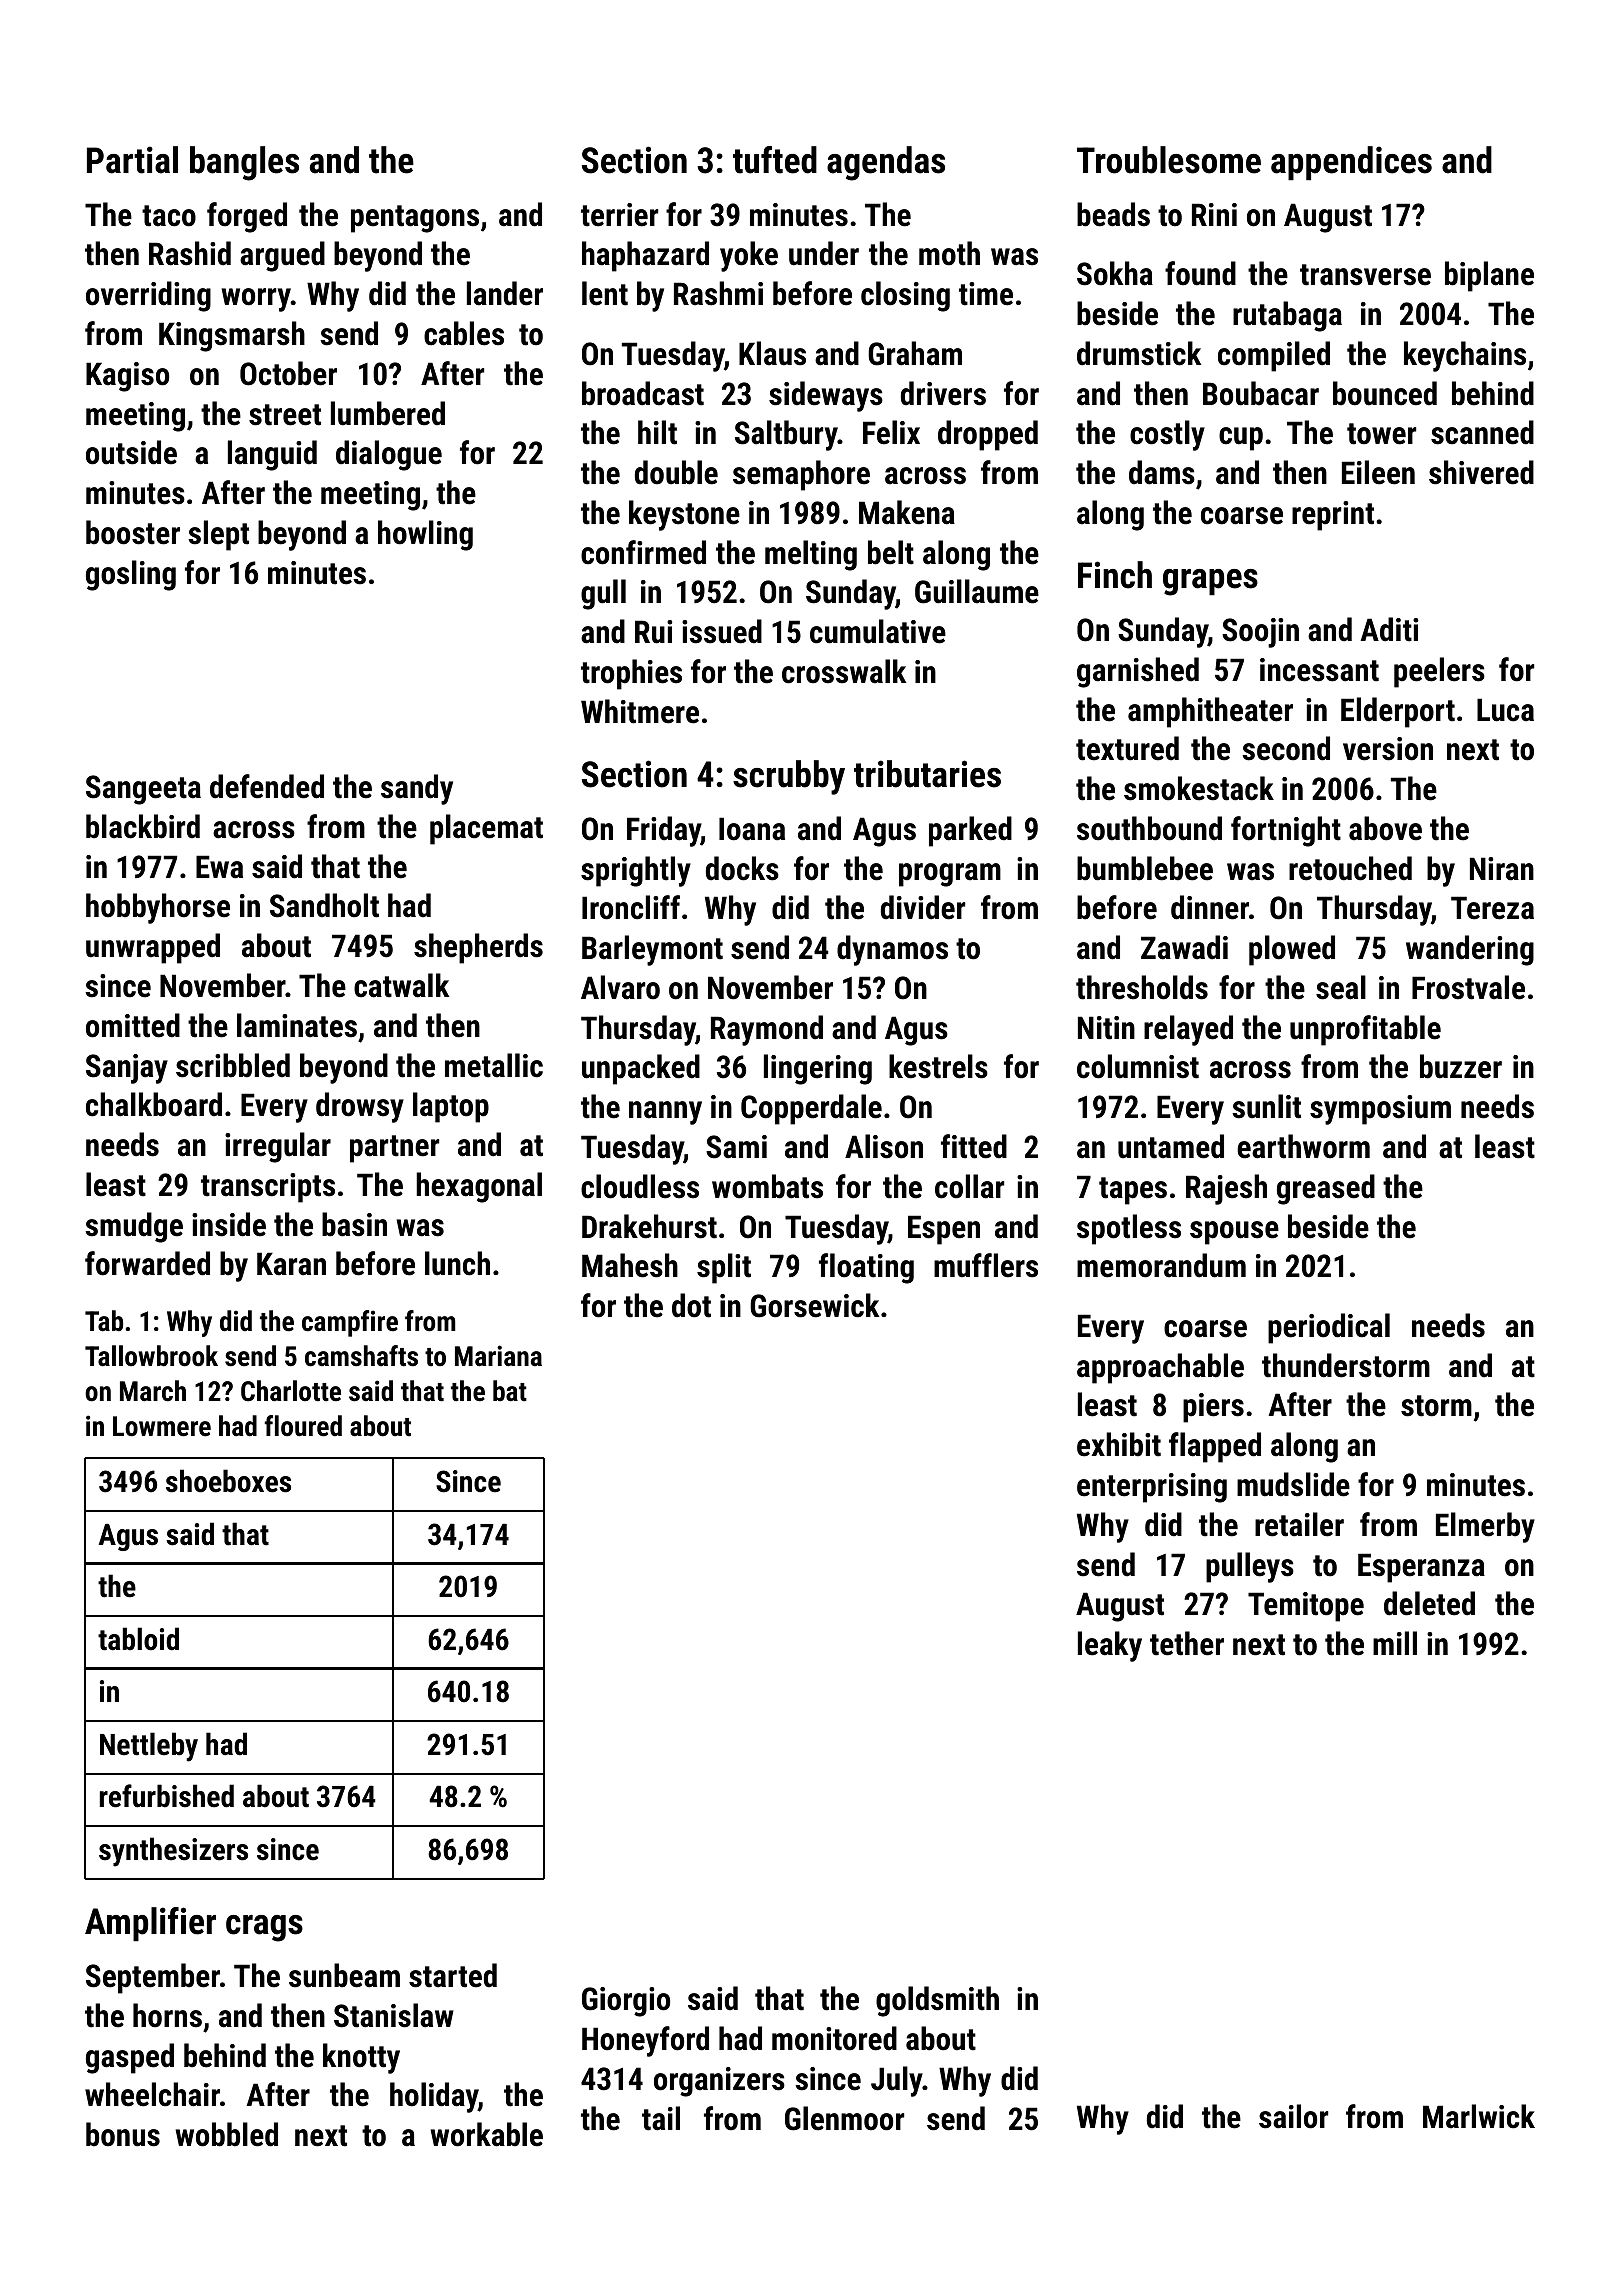 Image resolution: width=1620 pixels, height=2292 pixels. I want to click on beads, so click(1113, 214).
